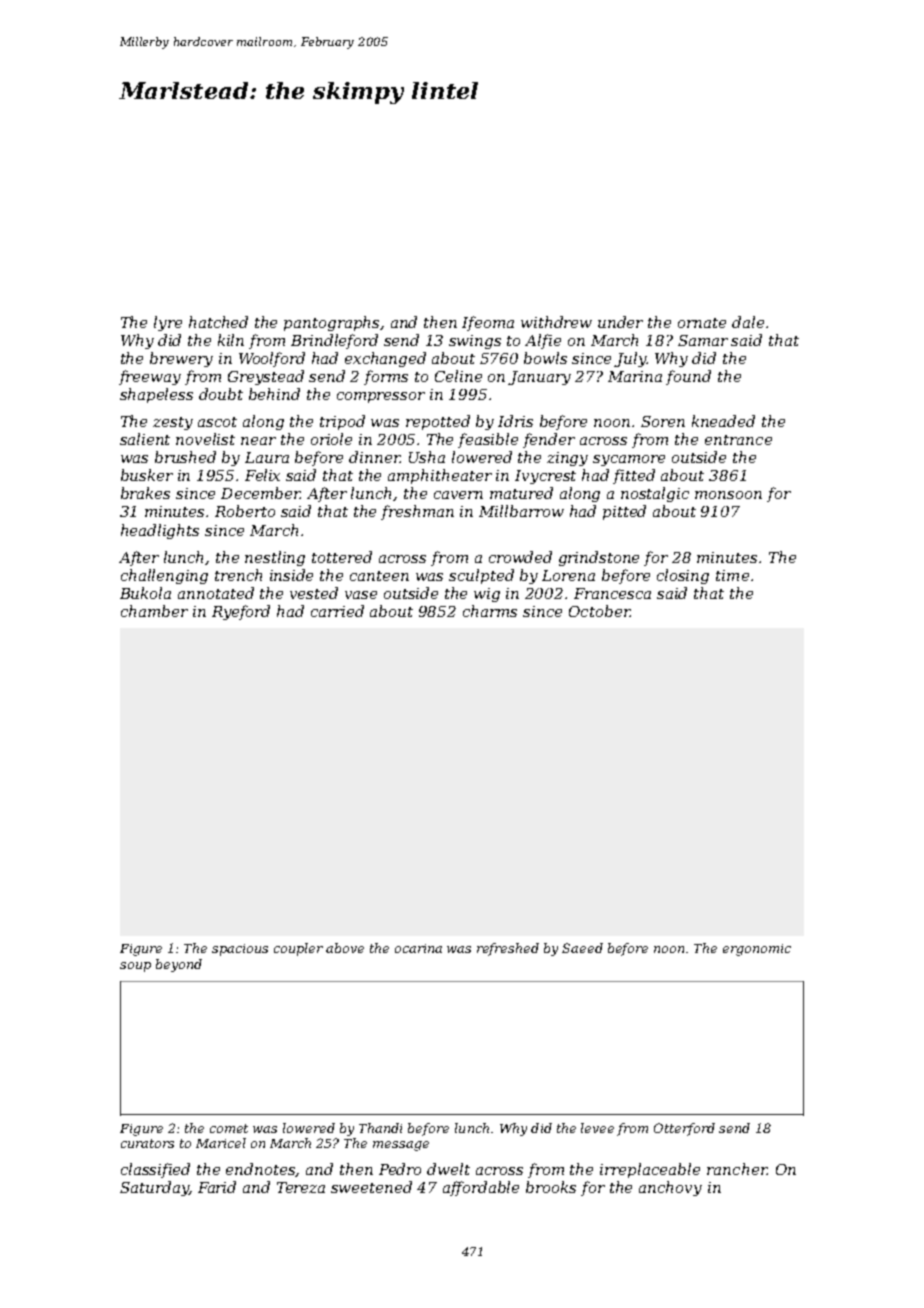 The width and height of the screenshot is (924, 1308). What do you see at coordinates (723, 421) in the screenshot?
I see `kneaded` at bounding box center [723, 421].
